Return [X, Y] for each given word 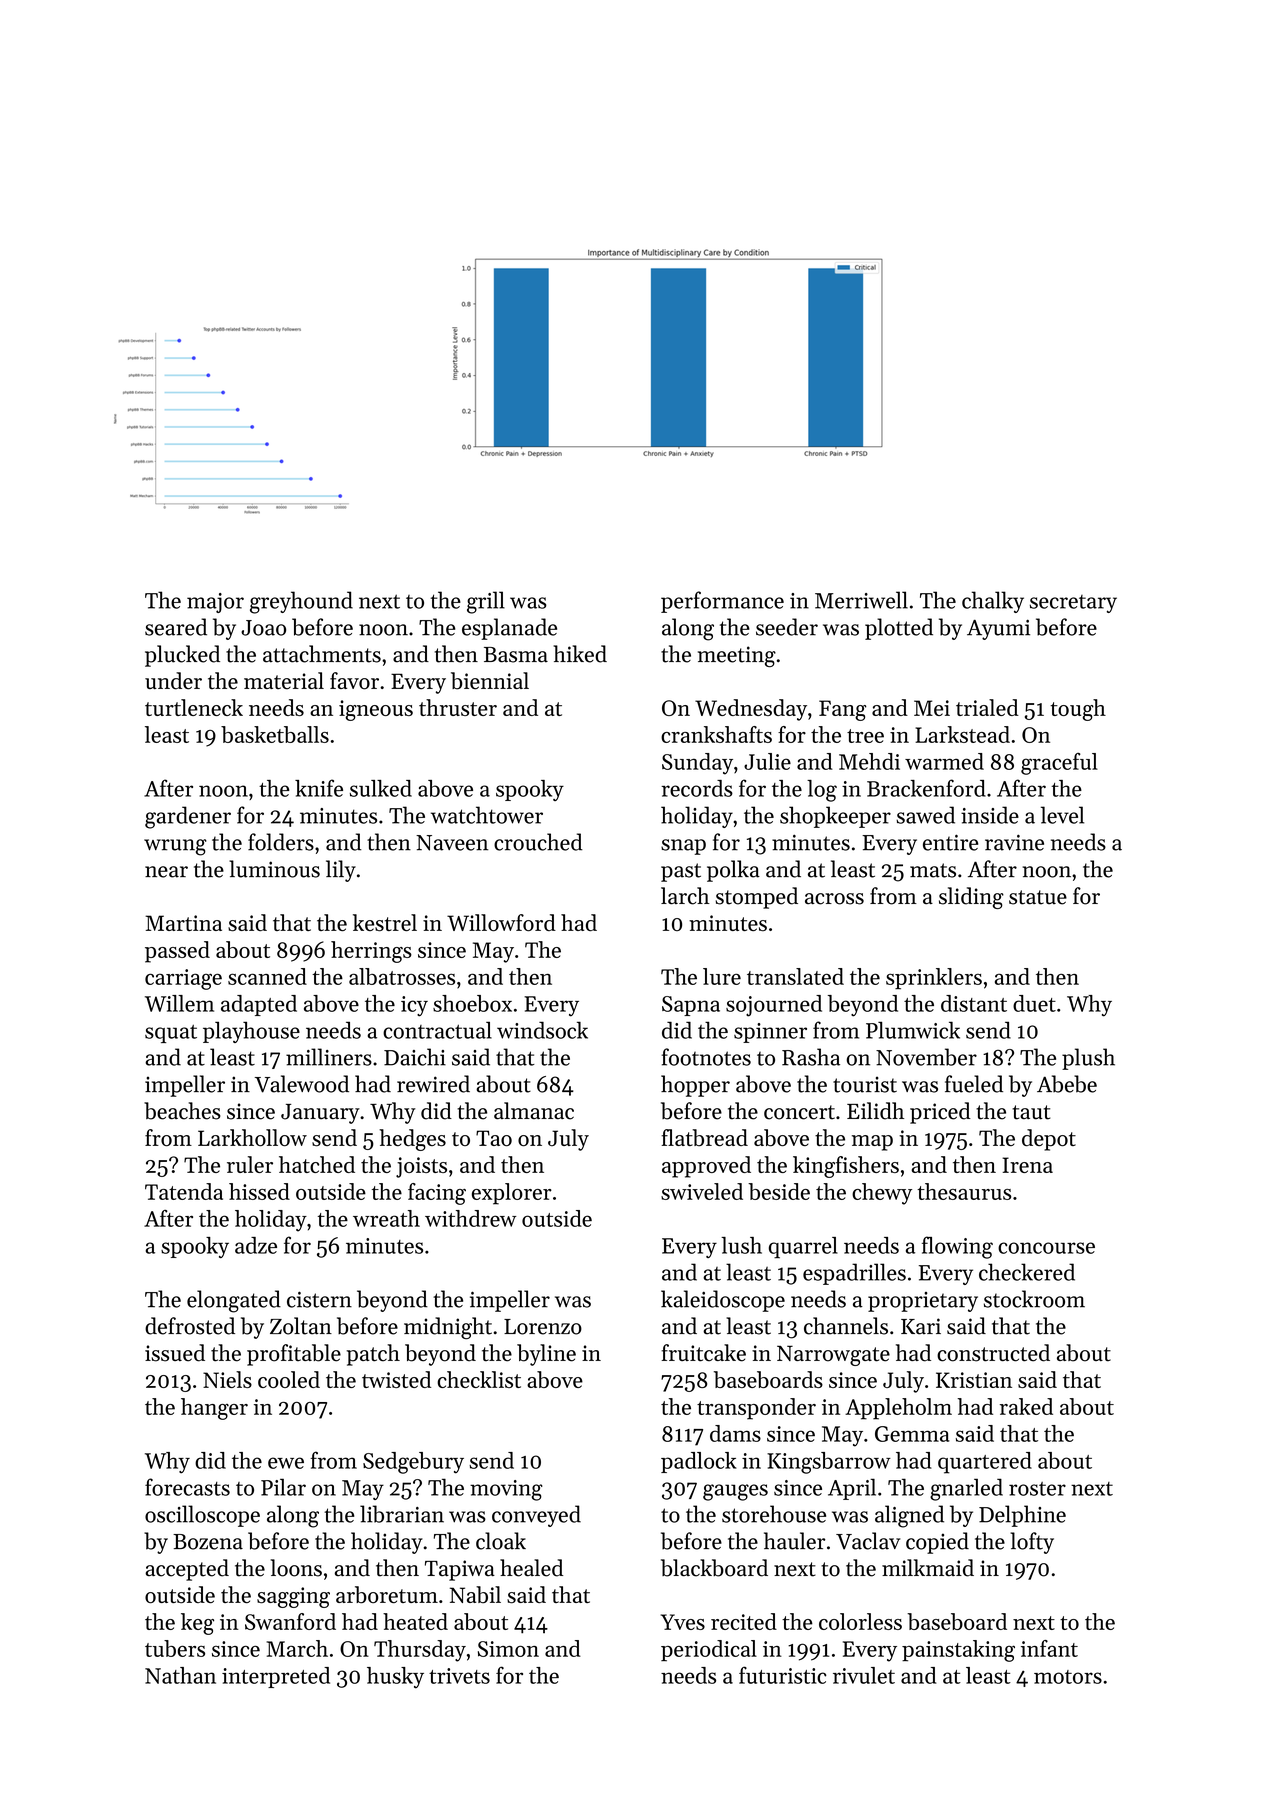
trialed [987, 707]
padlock [699, 1462]
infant [1049, 1648]
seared [176, 627]
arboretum [387, 1595]
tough [1078, 710]
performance [722, 602]
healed [531, 1568]
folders [281, 842]
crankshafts [716, 734]
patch [373, 1355]
